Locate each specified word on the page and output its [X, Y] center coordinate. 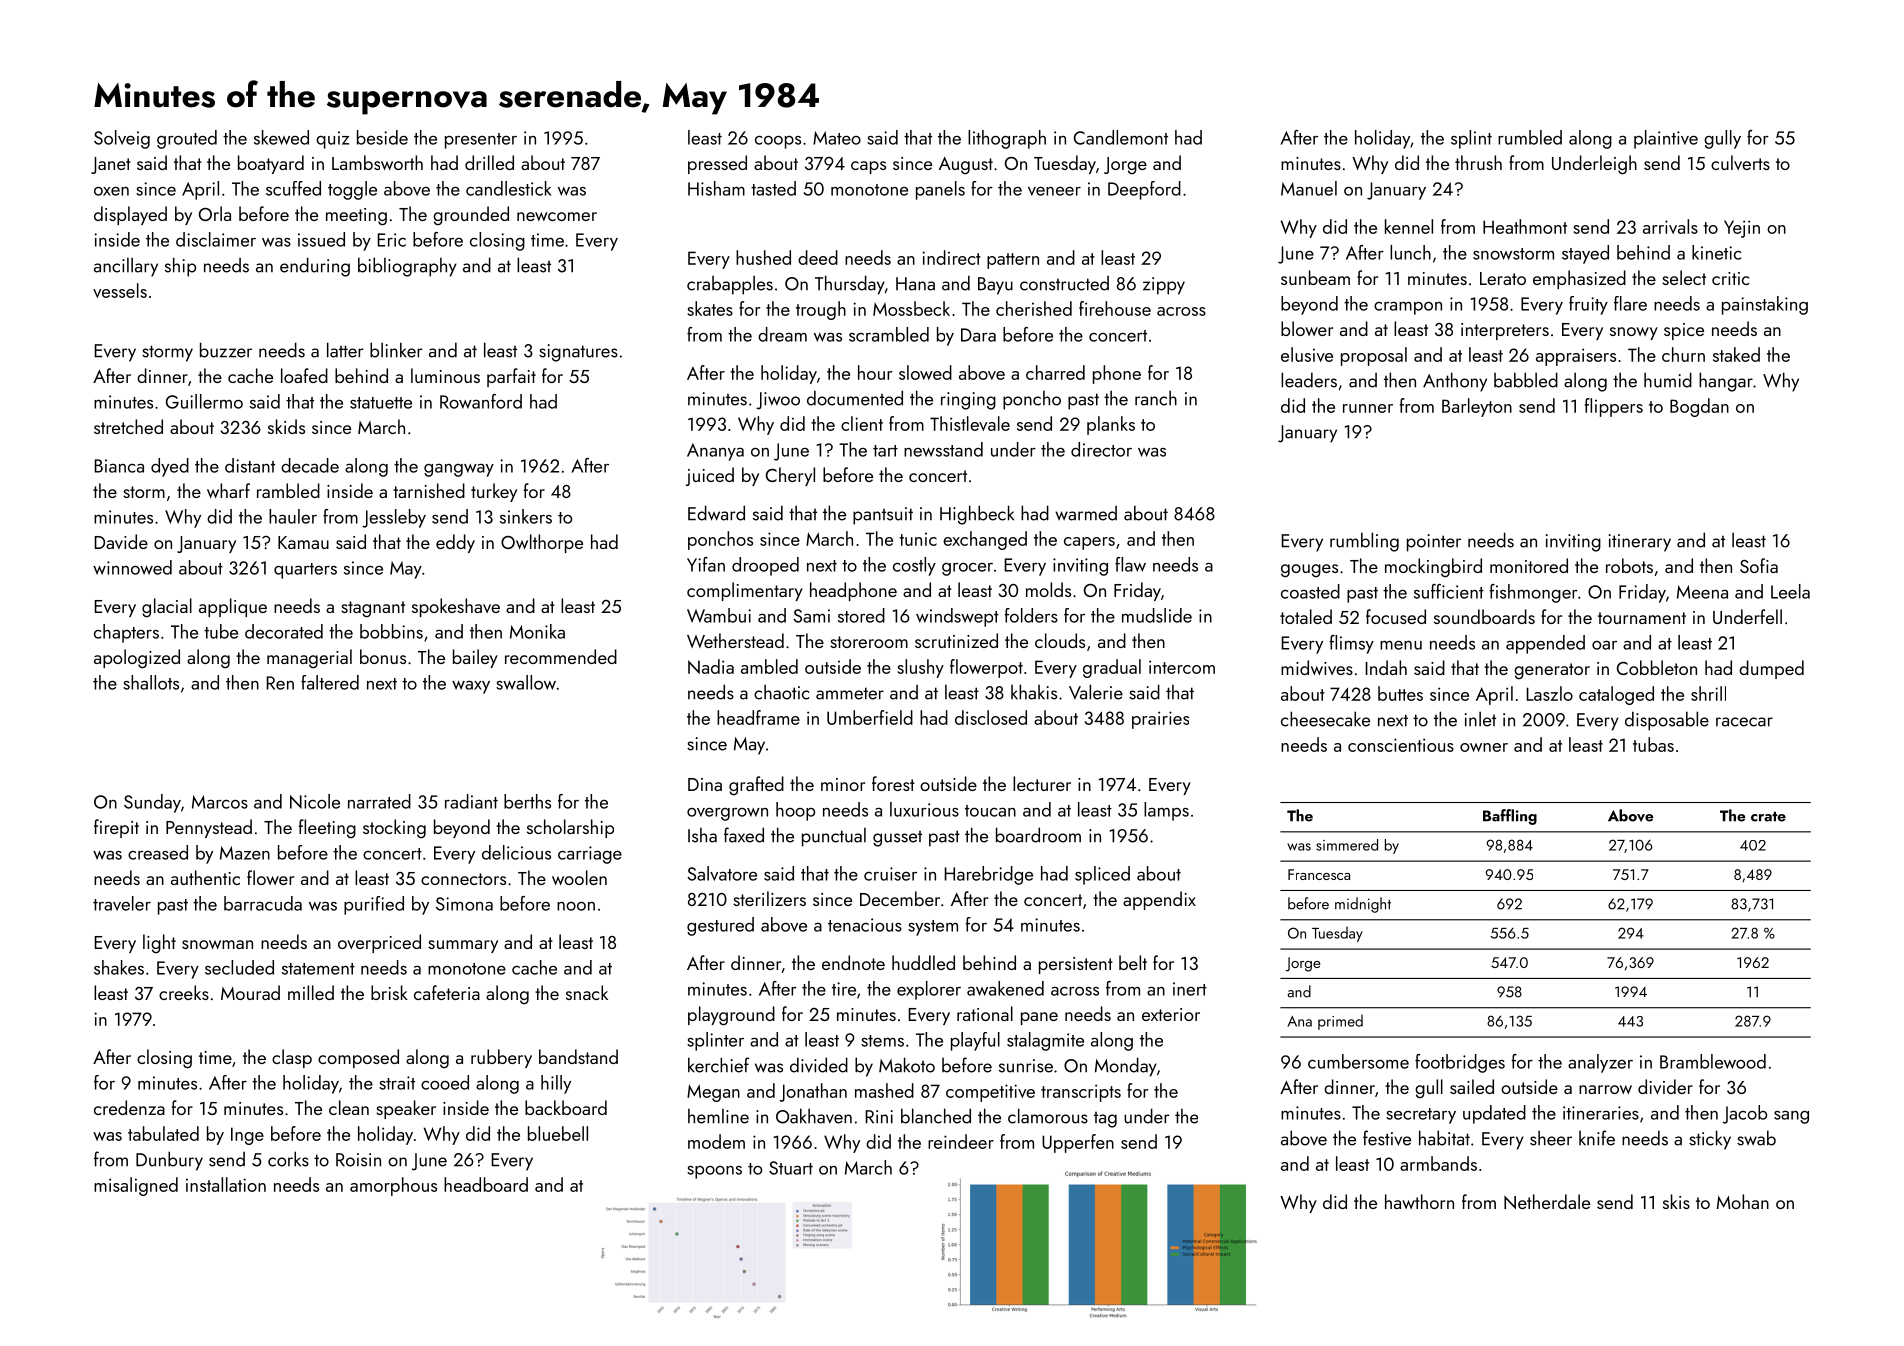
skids [286, 426]
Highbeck [977, 515]
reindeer [961, 1141]
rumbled [1530, 137]
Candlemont [1121, 137]
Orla [215, 213]
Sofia [1759, 565]
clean [349, 1107]
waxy [471, 687]
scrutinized [956, 640]
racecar [1744, 722]
